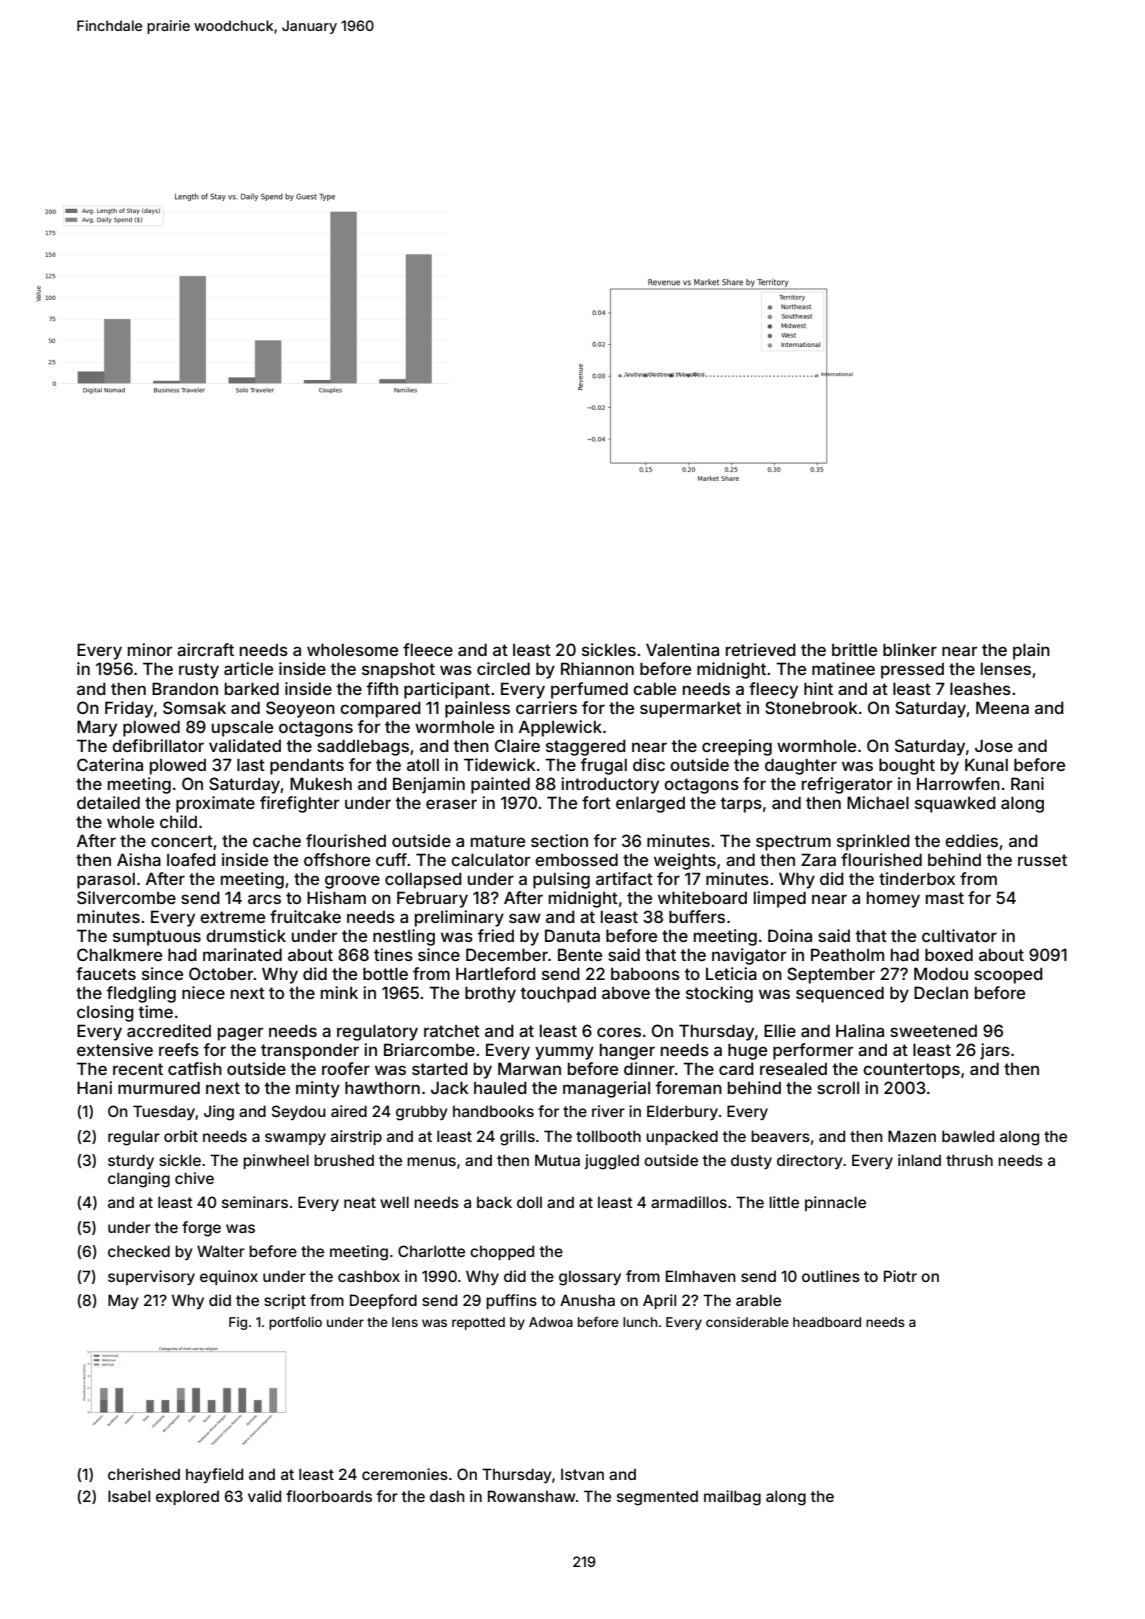 The width and height of the screenshot is (1145, 1619). What do you see at coordinates (1042, 860) in the screenshot?
I see `russet` at bounding box center [1042, 860].
